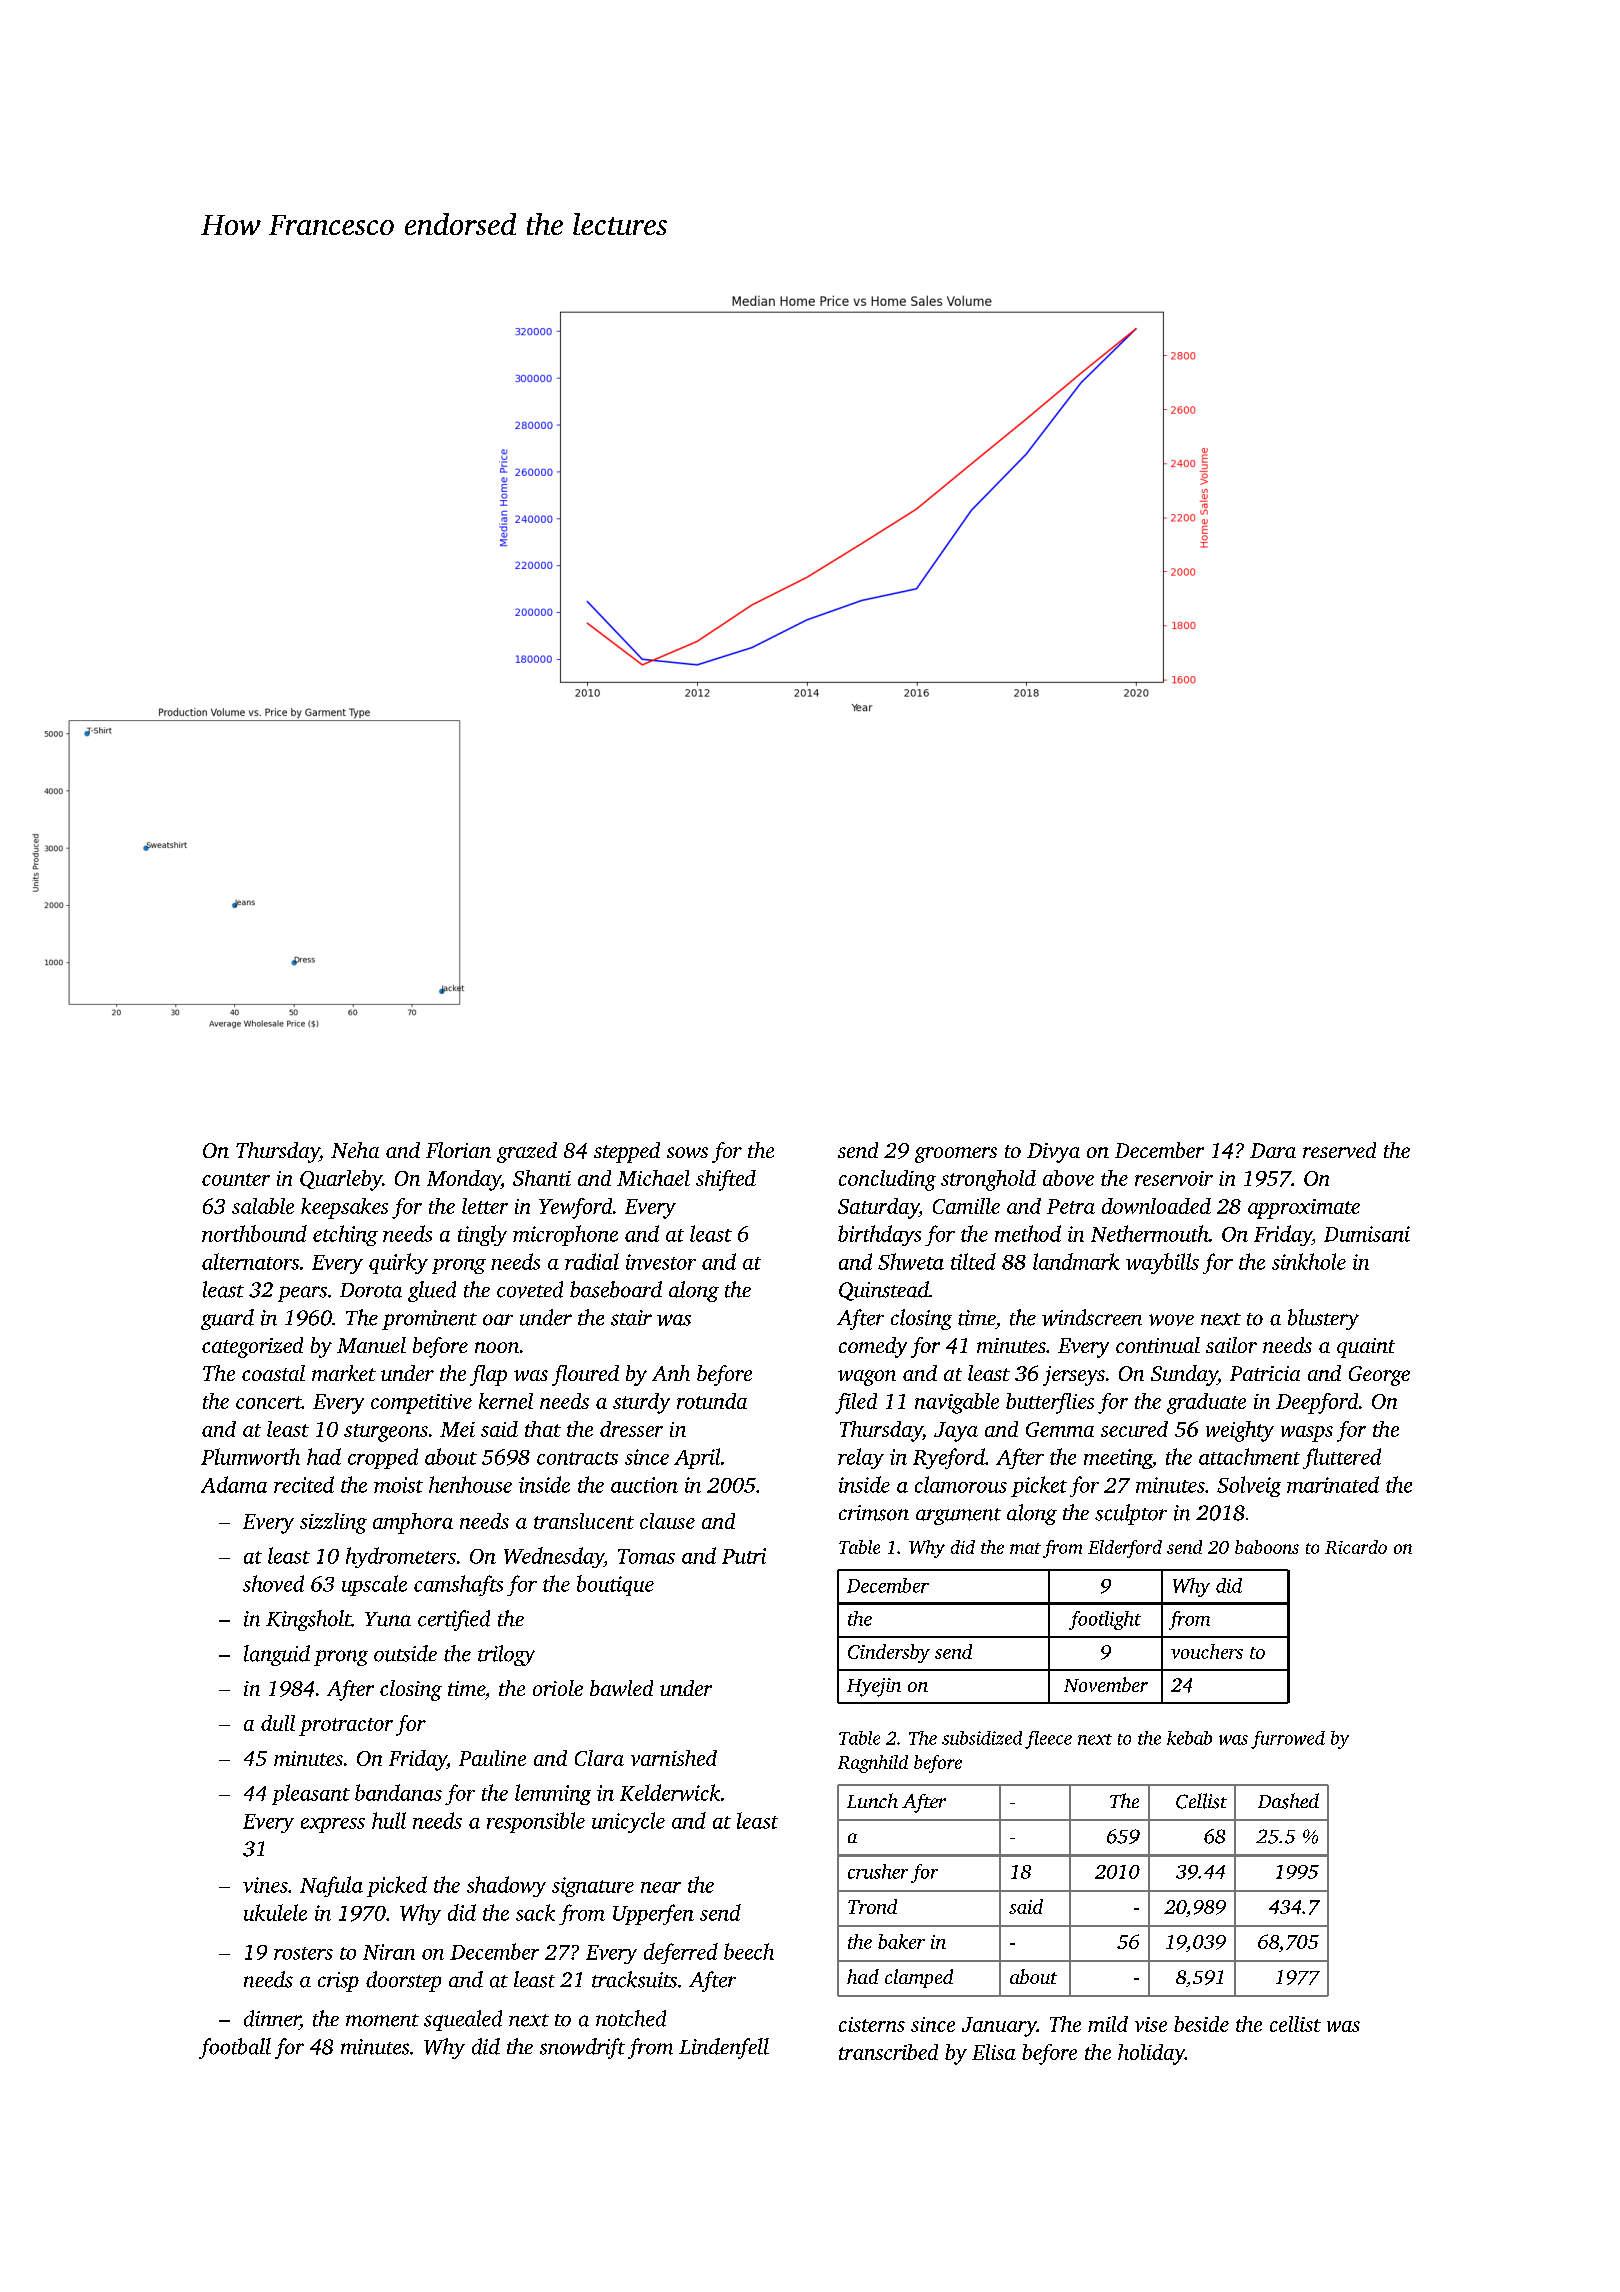  I want to click on Deepford, so click(1317, 1403).
